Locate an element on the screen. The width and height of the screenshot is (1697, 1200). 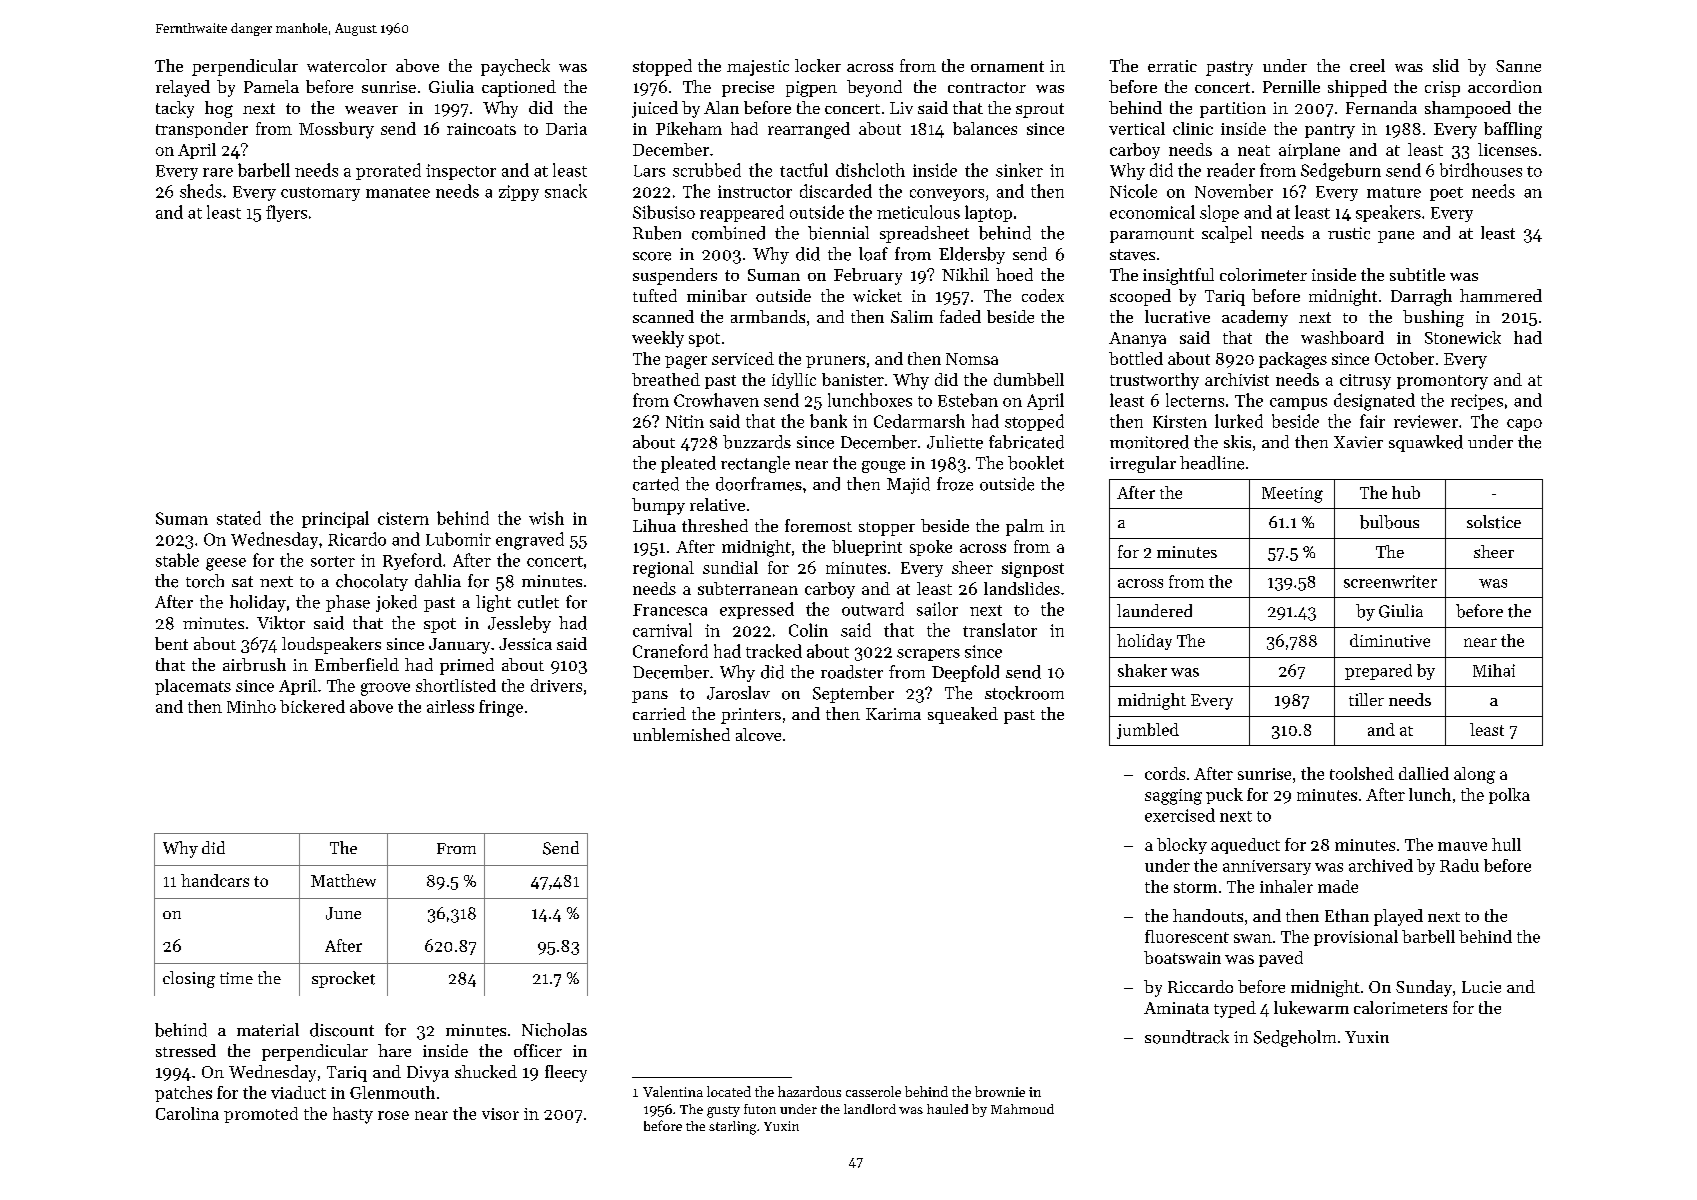
promoted is located at coordinates (261, 1115).
